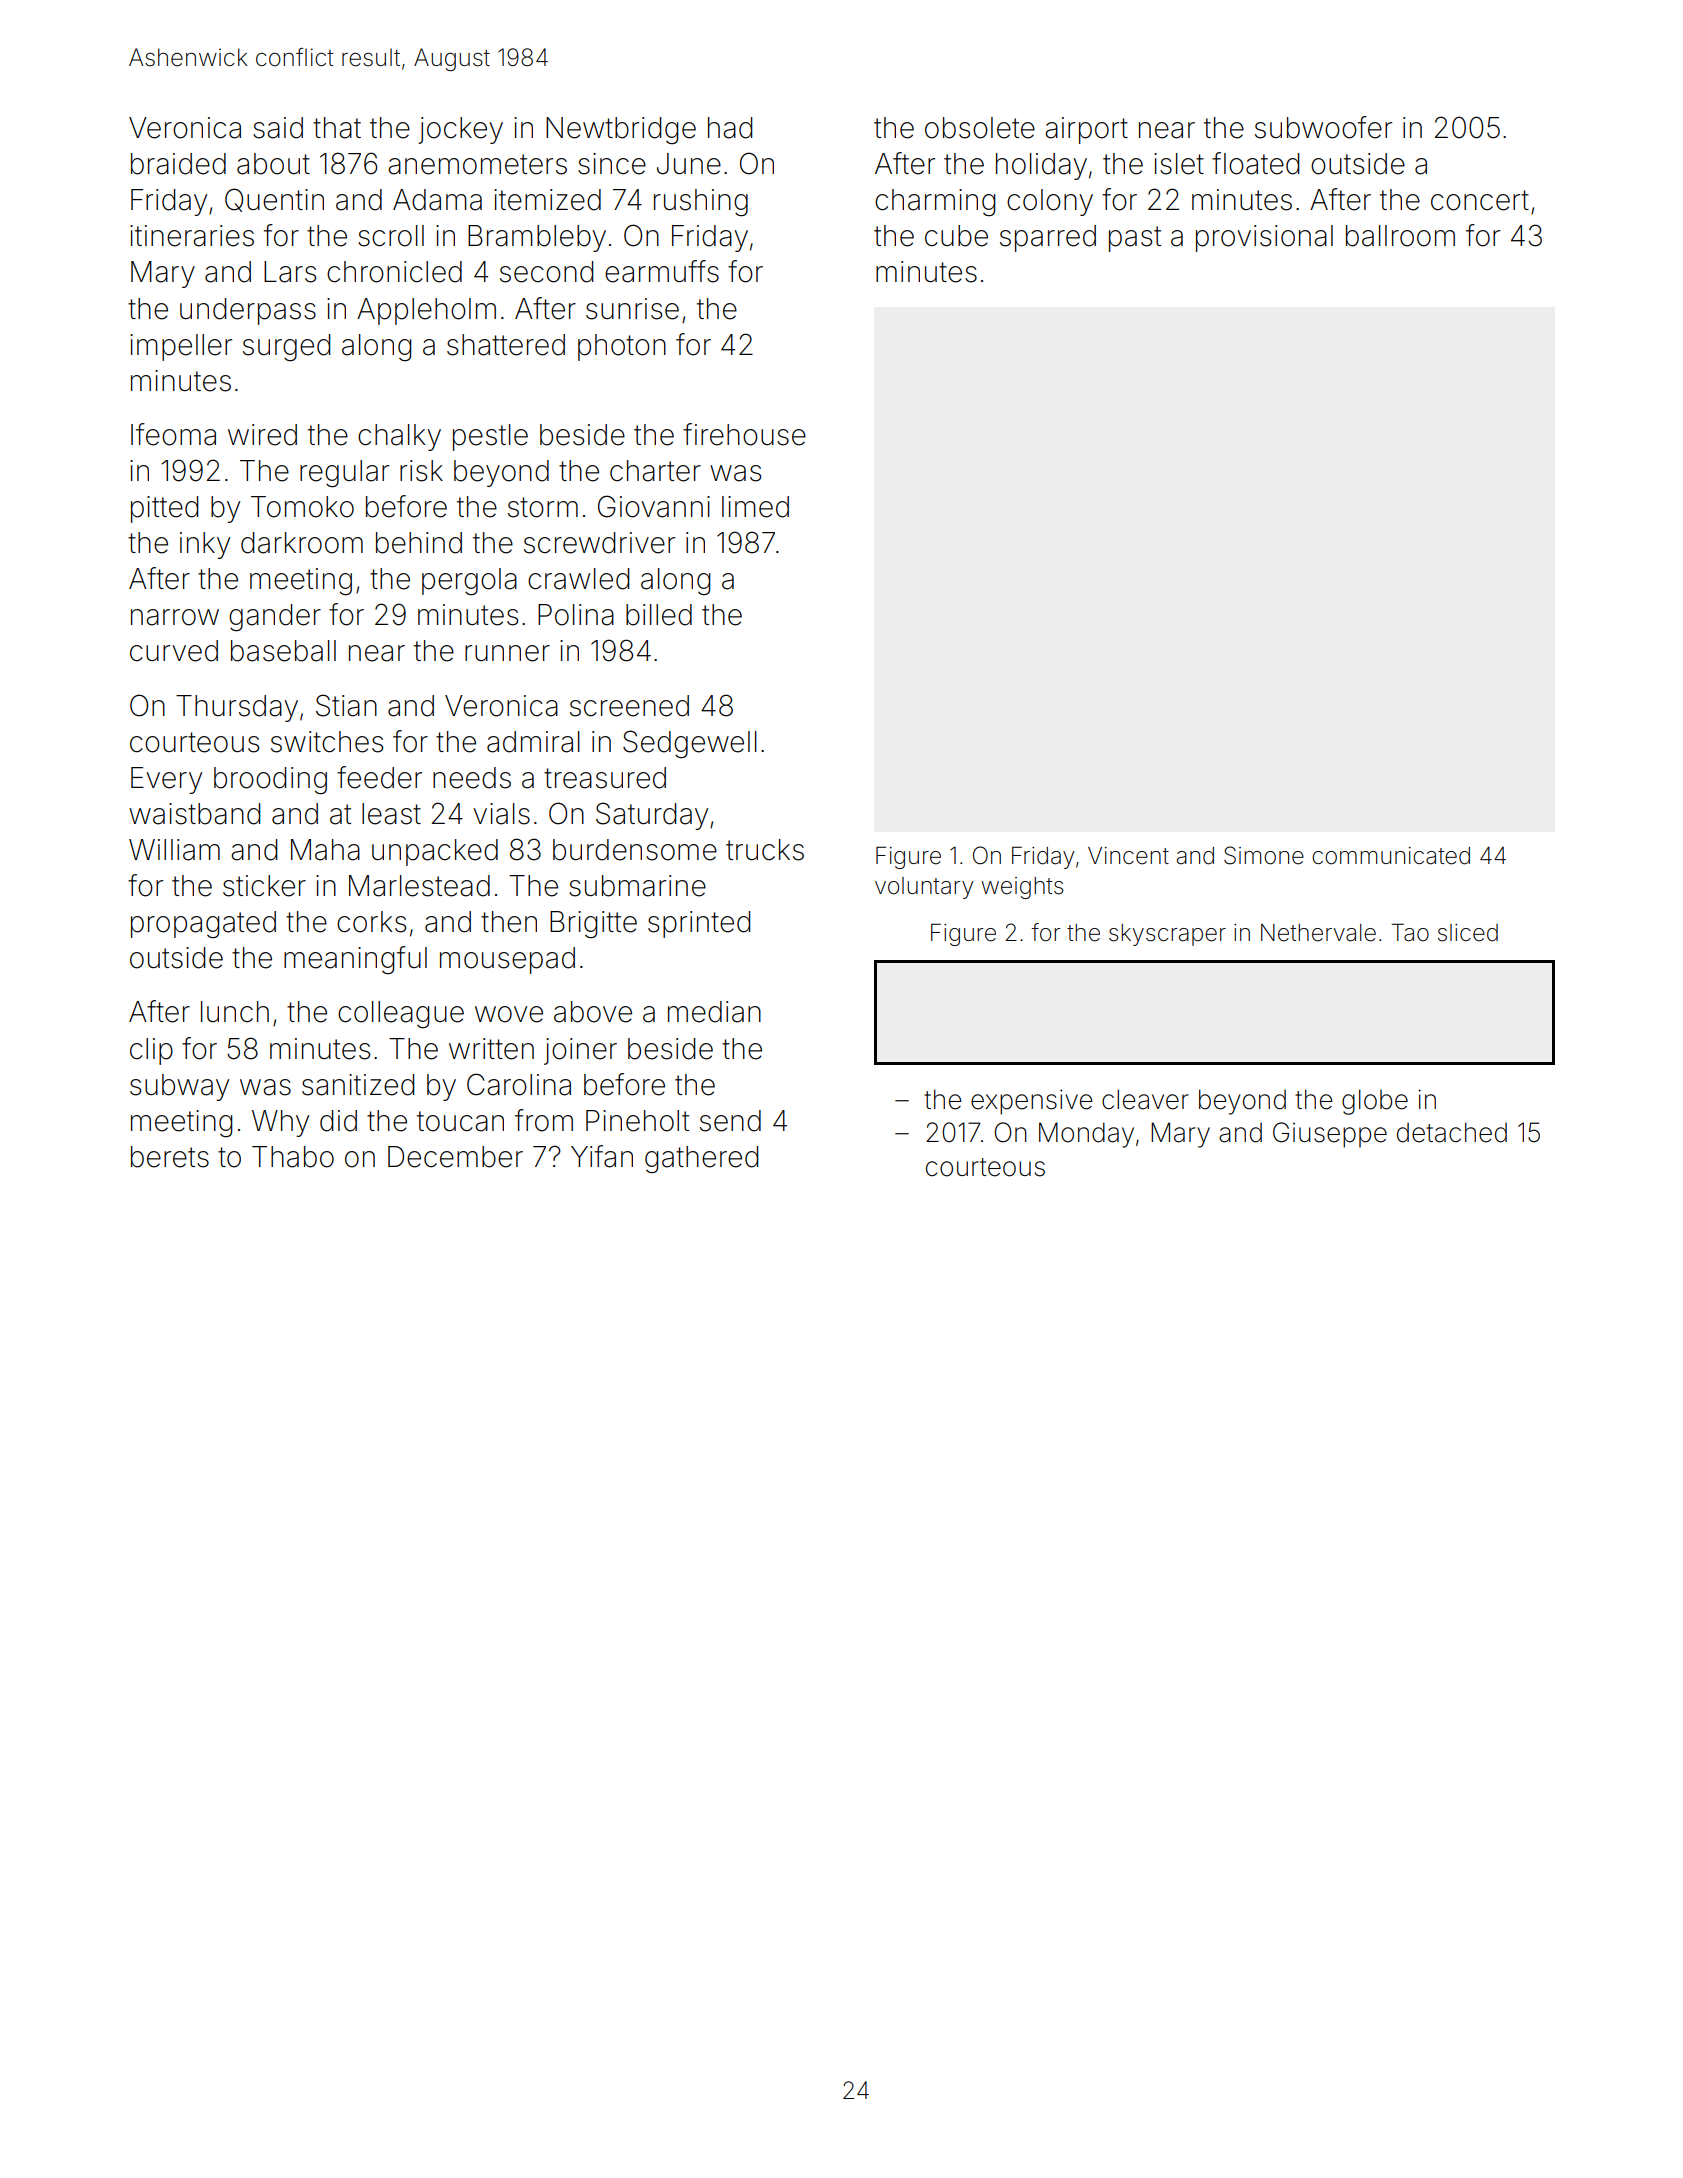  What do you see at coordinates (181, 347) in the image?
I see `impeller` at bounding box center [181, 347].
